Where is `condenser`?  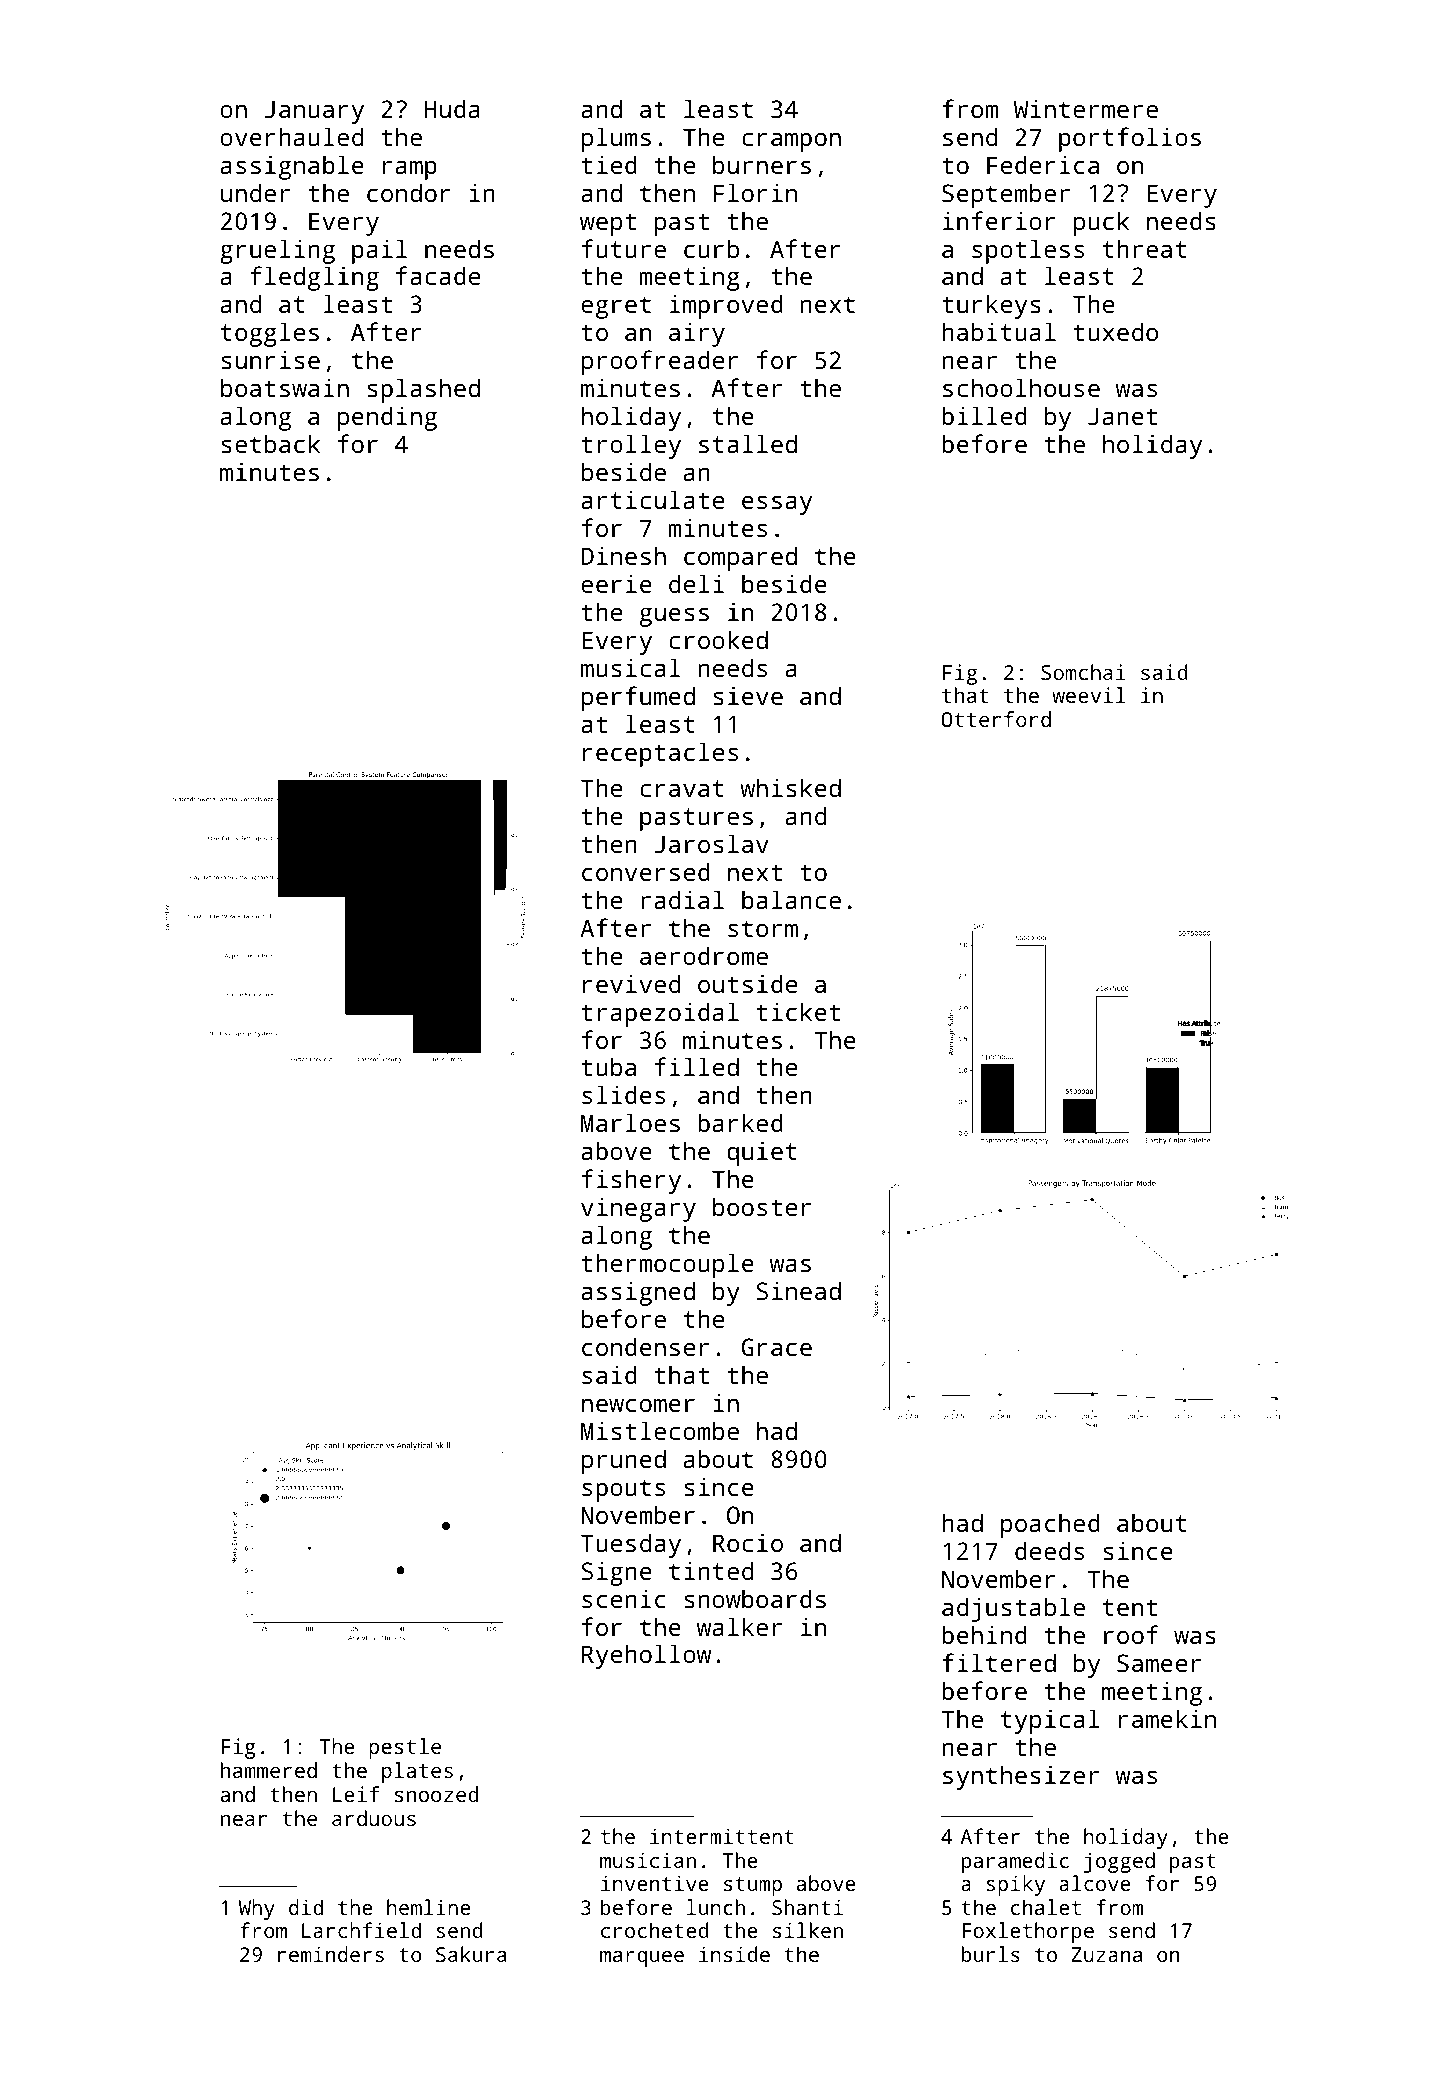 condenser is located at coordinates (645, 1346).
